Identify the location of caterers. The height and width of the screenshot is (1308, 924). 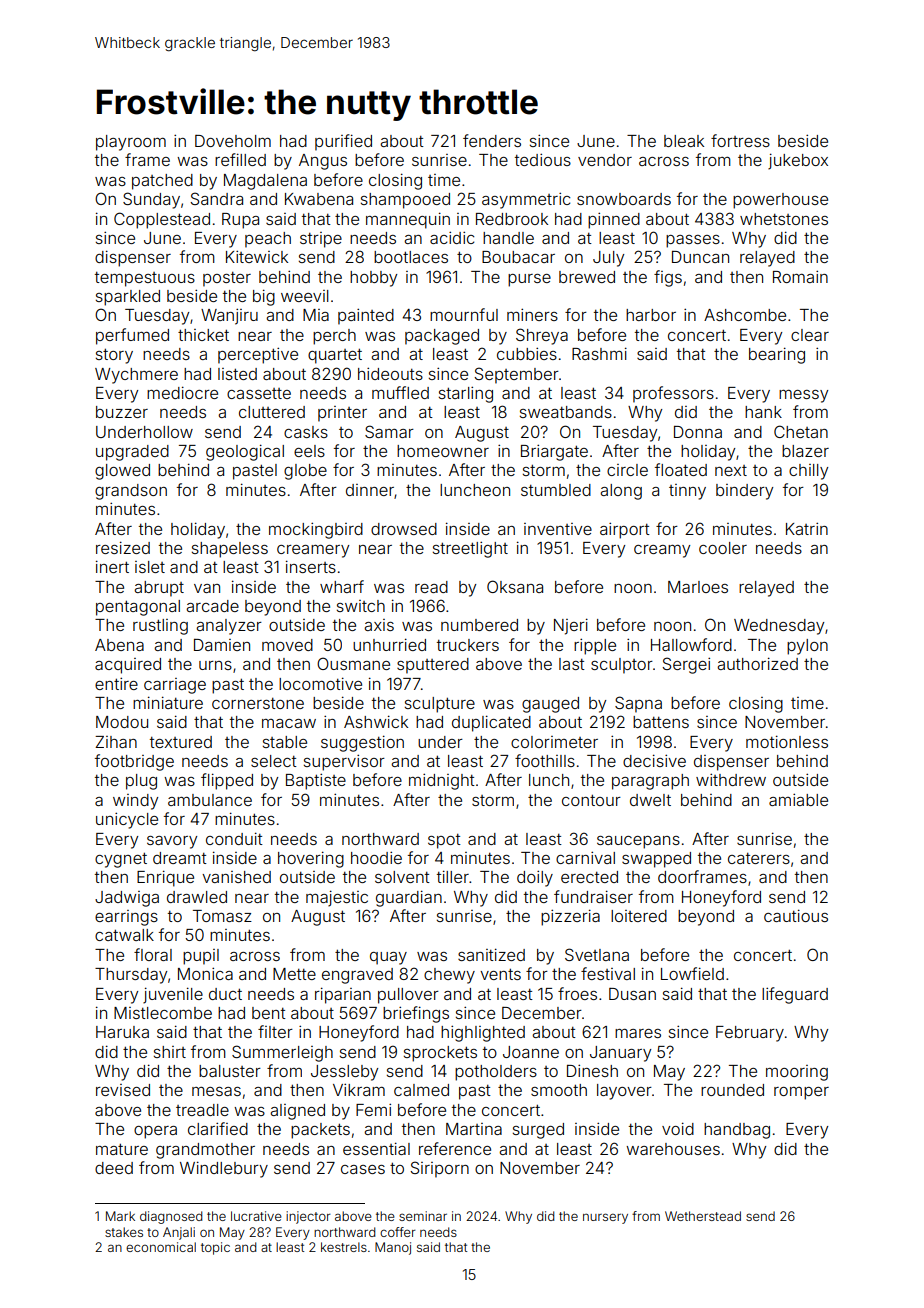
(759, 858).
